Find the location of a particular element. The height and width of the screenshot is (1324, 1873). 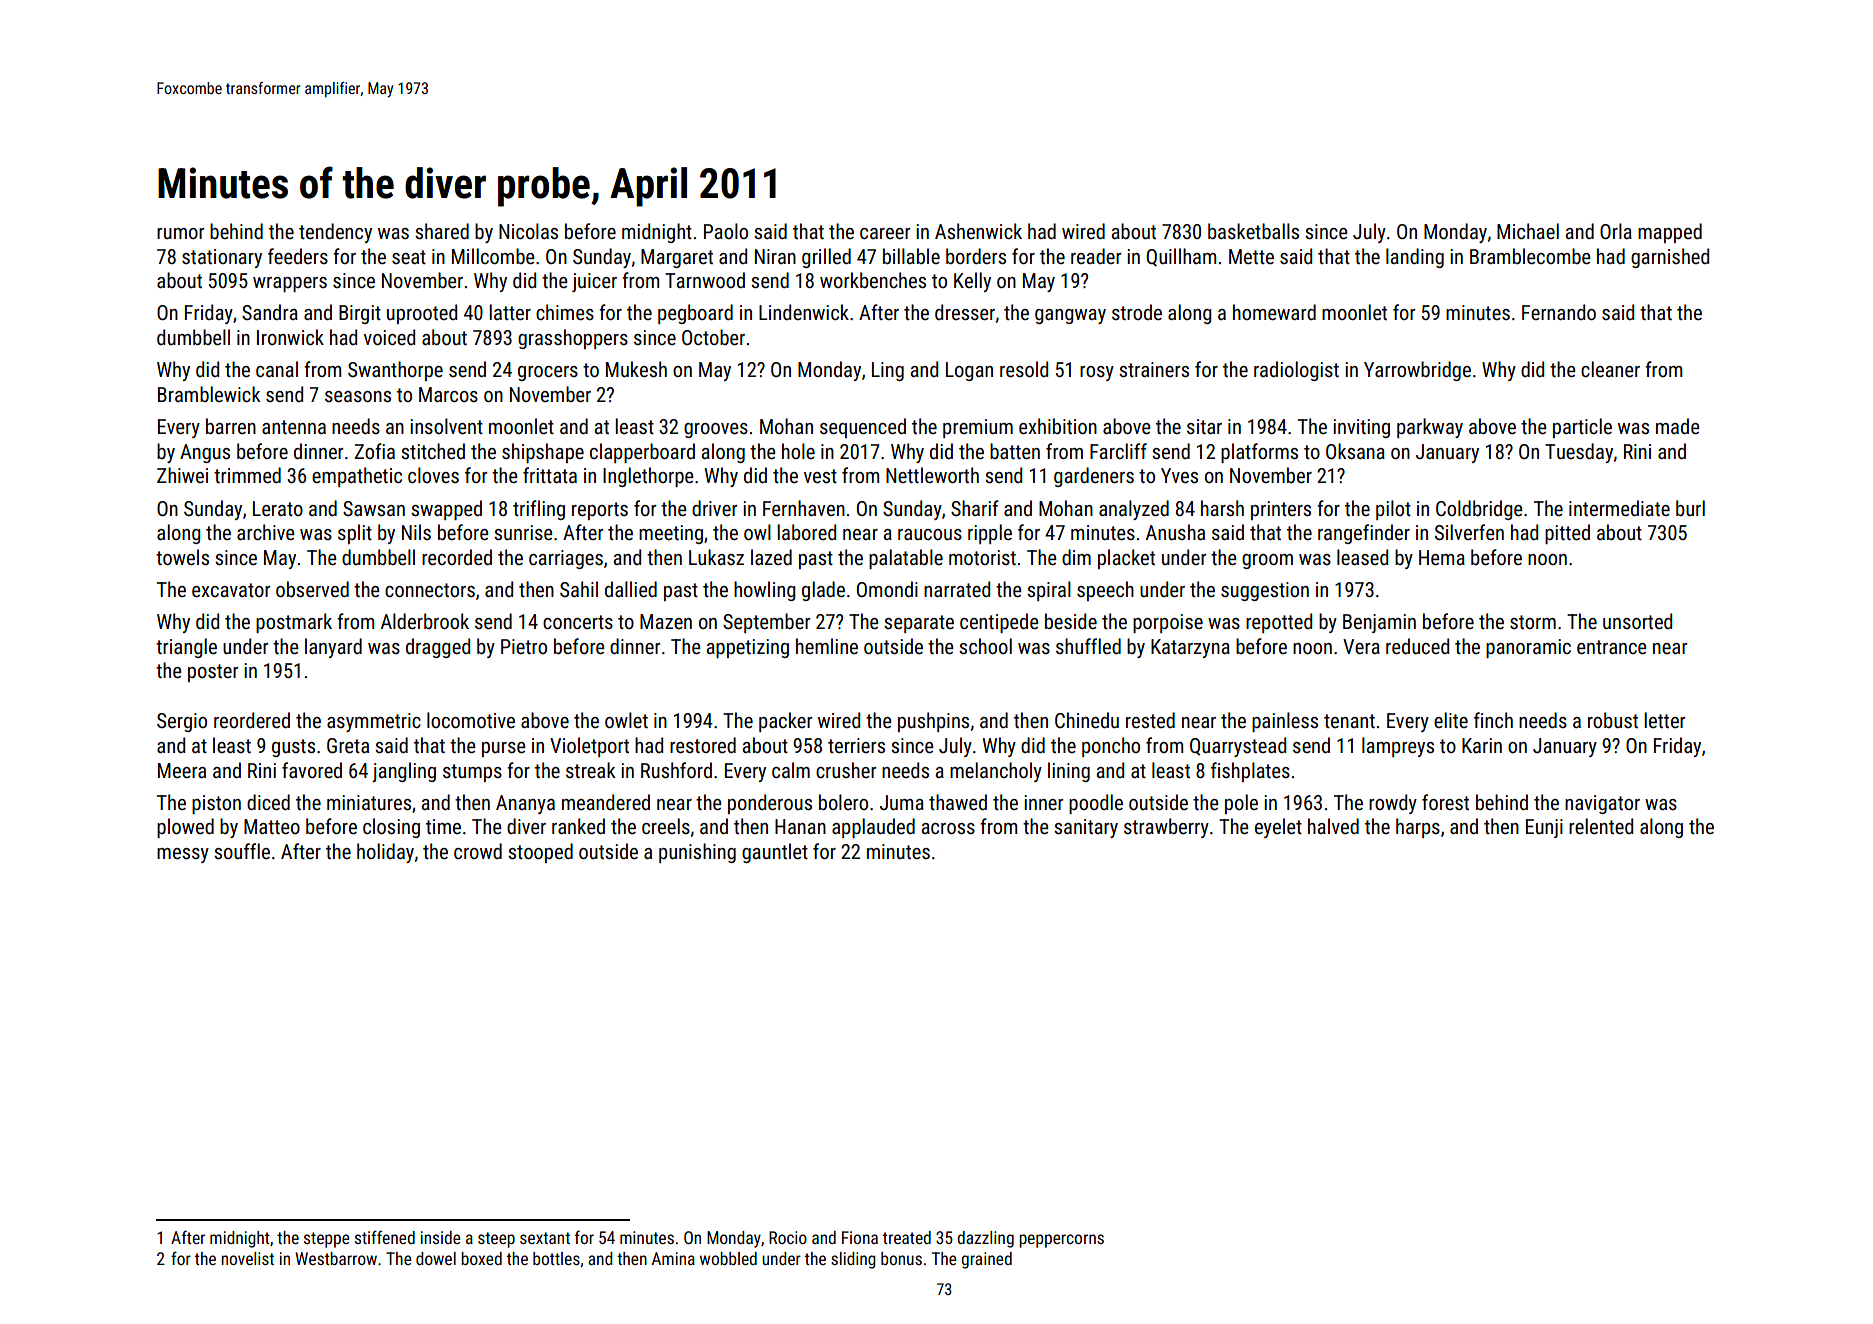

inside is located at coordinates (440, 1237).
